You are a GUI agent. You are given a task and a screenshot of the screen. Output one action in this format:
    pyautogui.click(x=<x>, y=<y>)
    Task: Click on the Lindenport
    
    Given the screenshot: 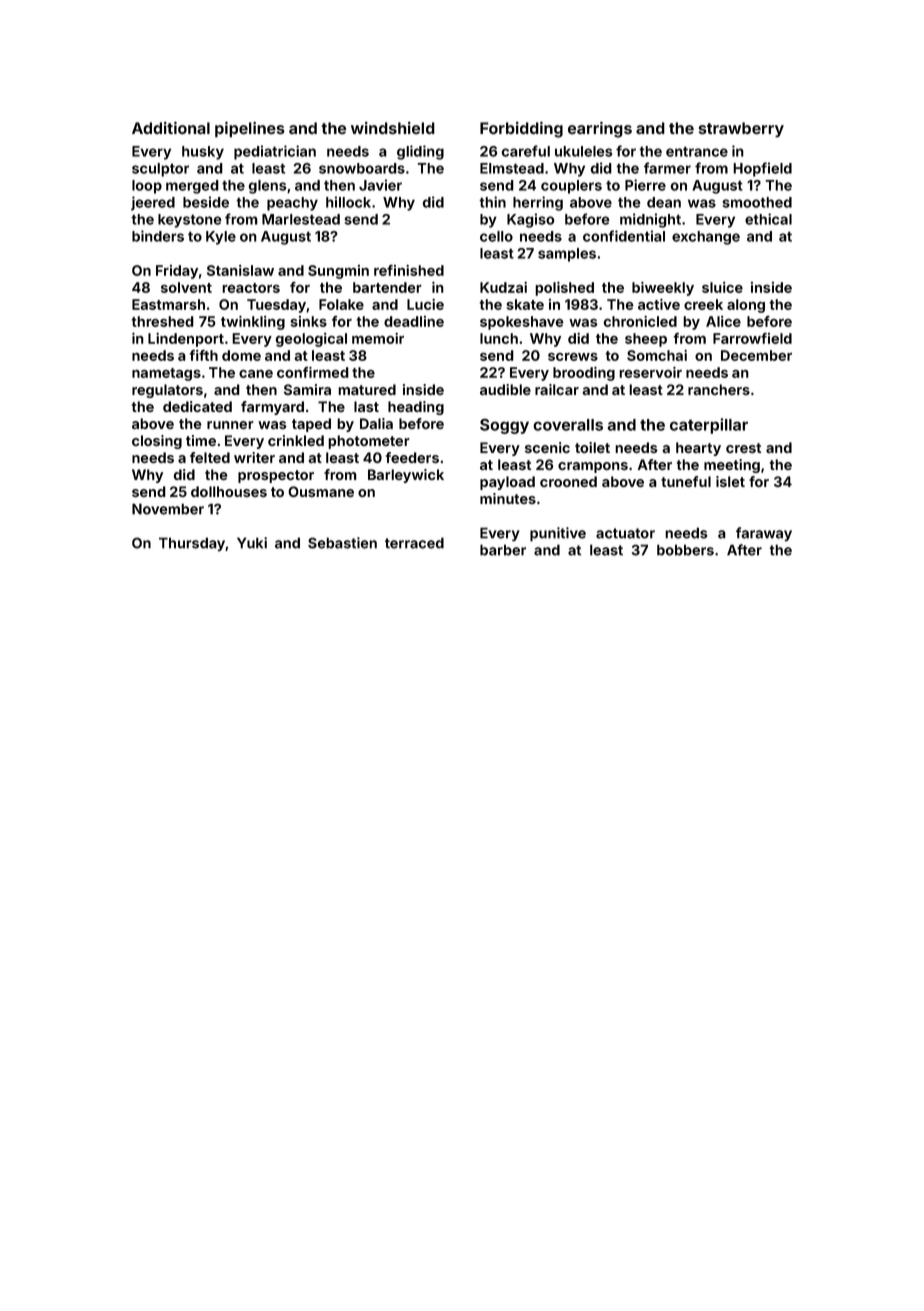 What is the action you would take?
    pyautogui.click(x=186, y=340)
